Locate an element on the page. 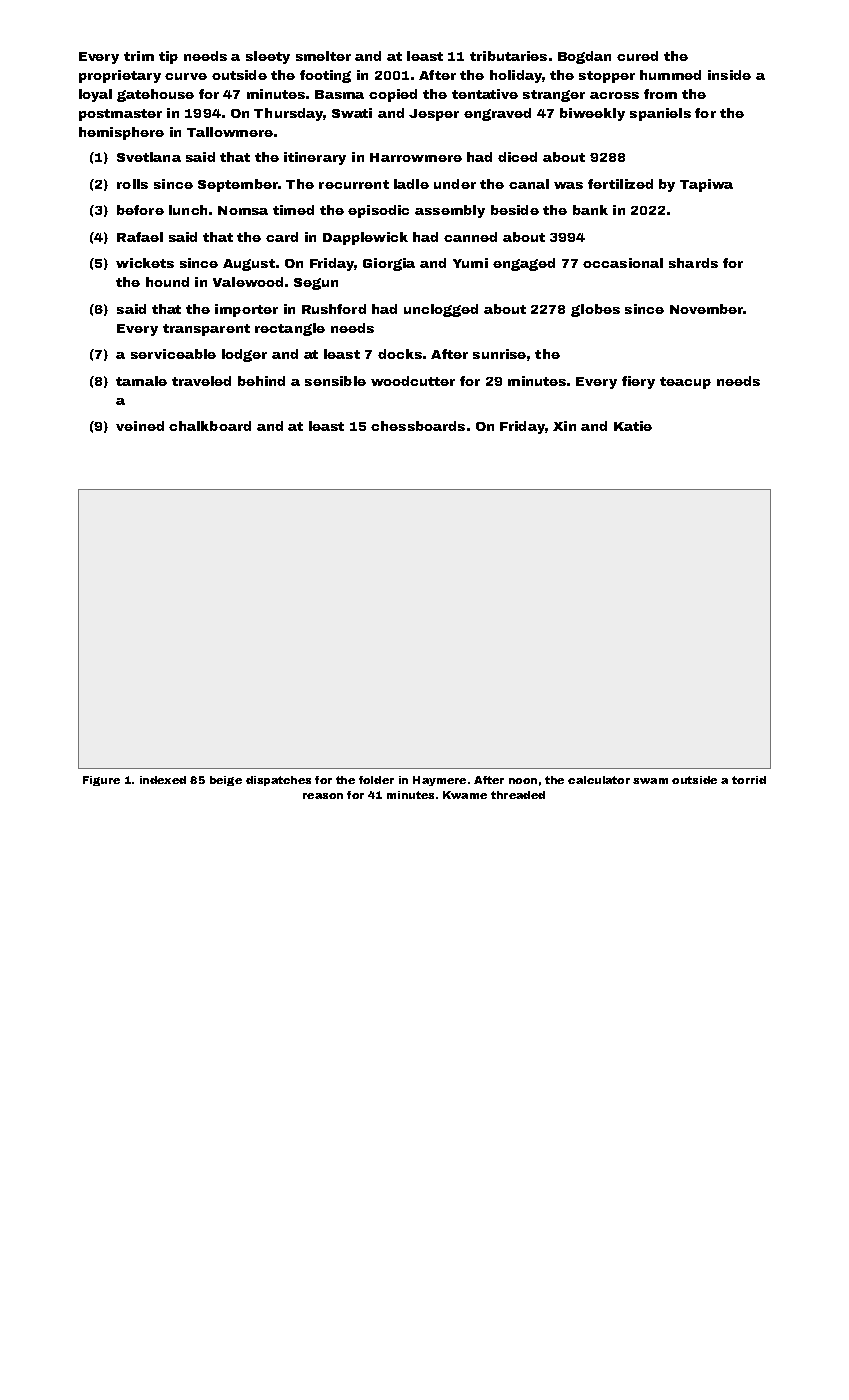 This page has width=849, height=1400. inside is located at coordinates (729, 75).
